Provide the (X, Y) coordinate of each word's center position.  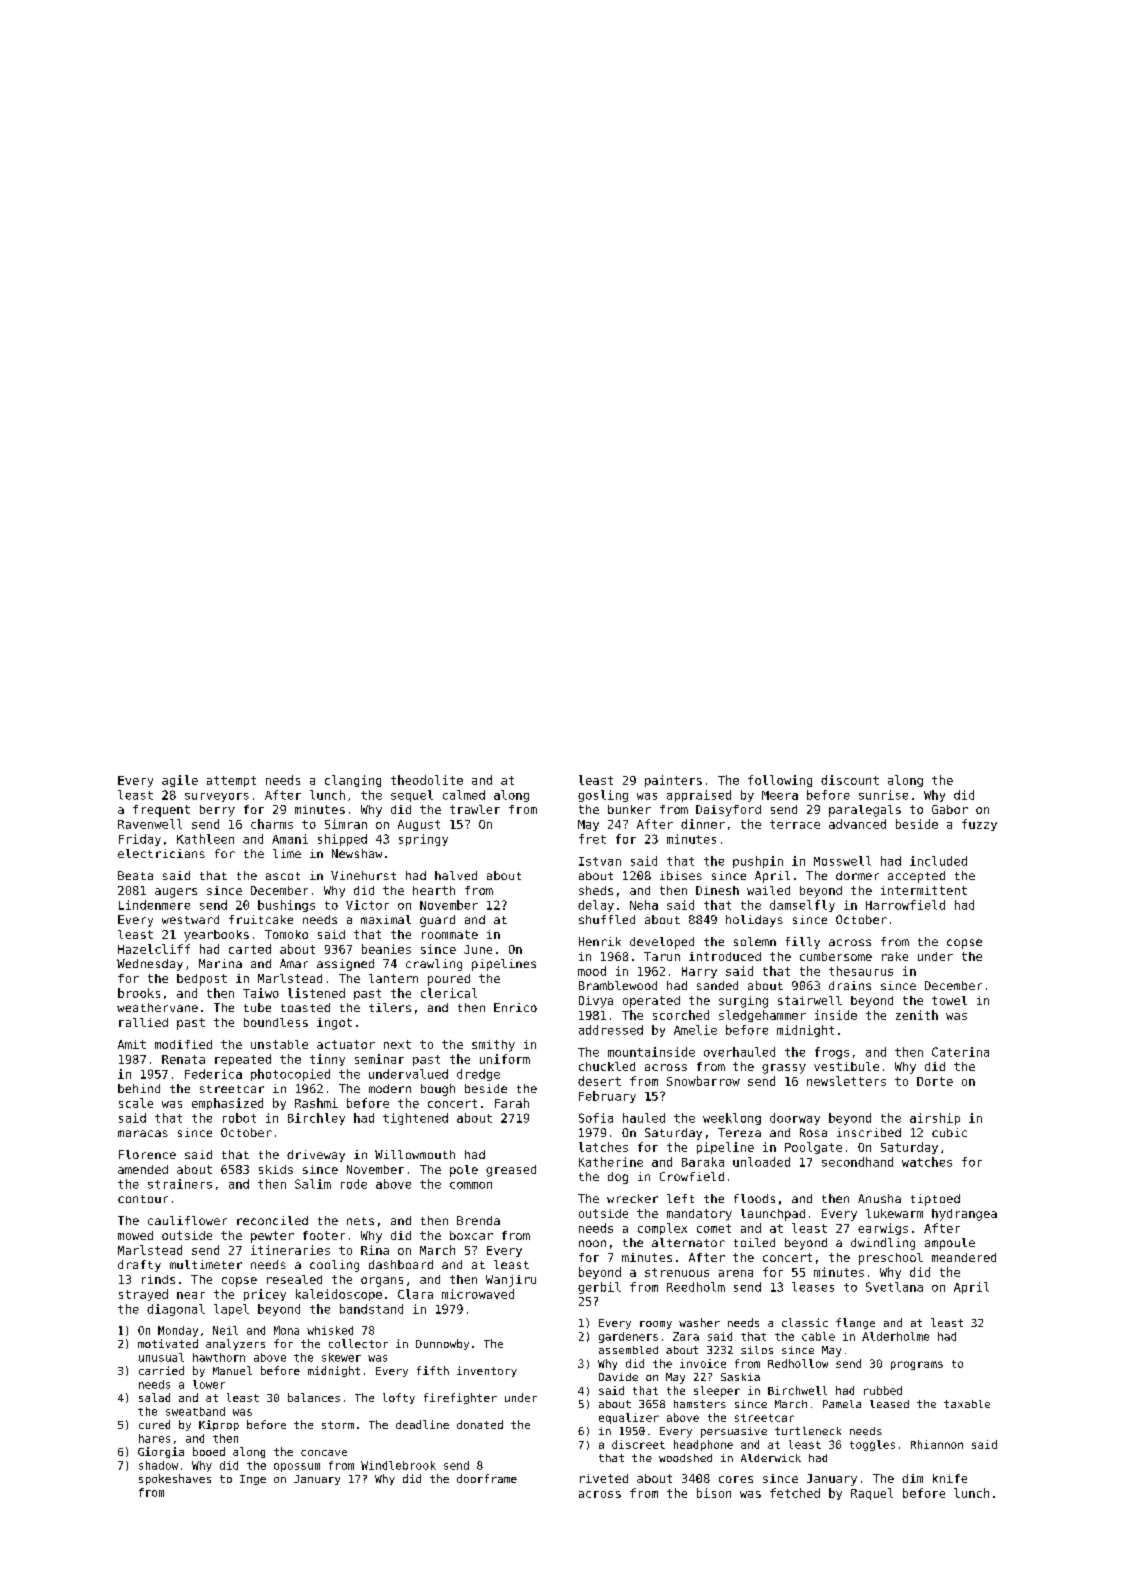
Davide (618, 1377)
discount (850, 780)
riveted (604, 1478)
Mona (286, 1330)
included (938, 861)
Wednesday (150, 965)
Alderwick (771, 1458)
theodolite (427, 780)
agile (180, 781)
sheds (596, 890)
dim (912, 1478)
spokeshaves (175, 1479)
